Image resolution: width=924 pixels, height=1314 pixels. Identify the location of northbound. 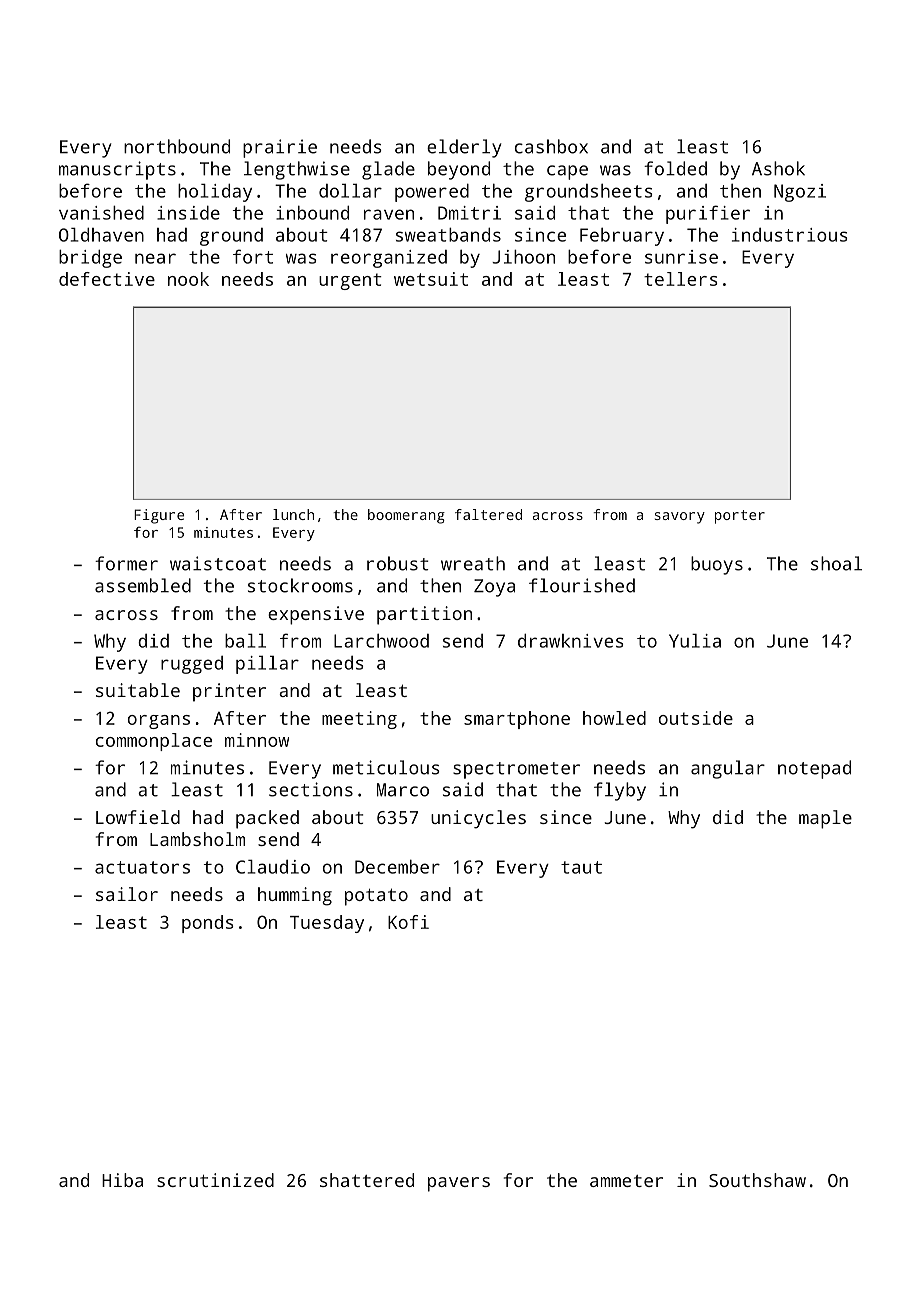
(177, 146).
